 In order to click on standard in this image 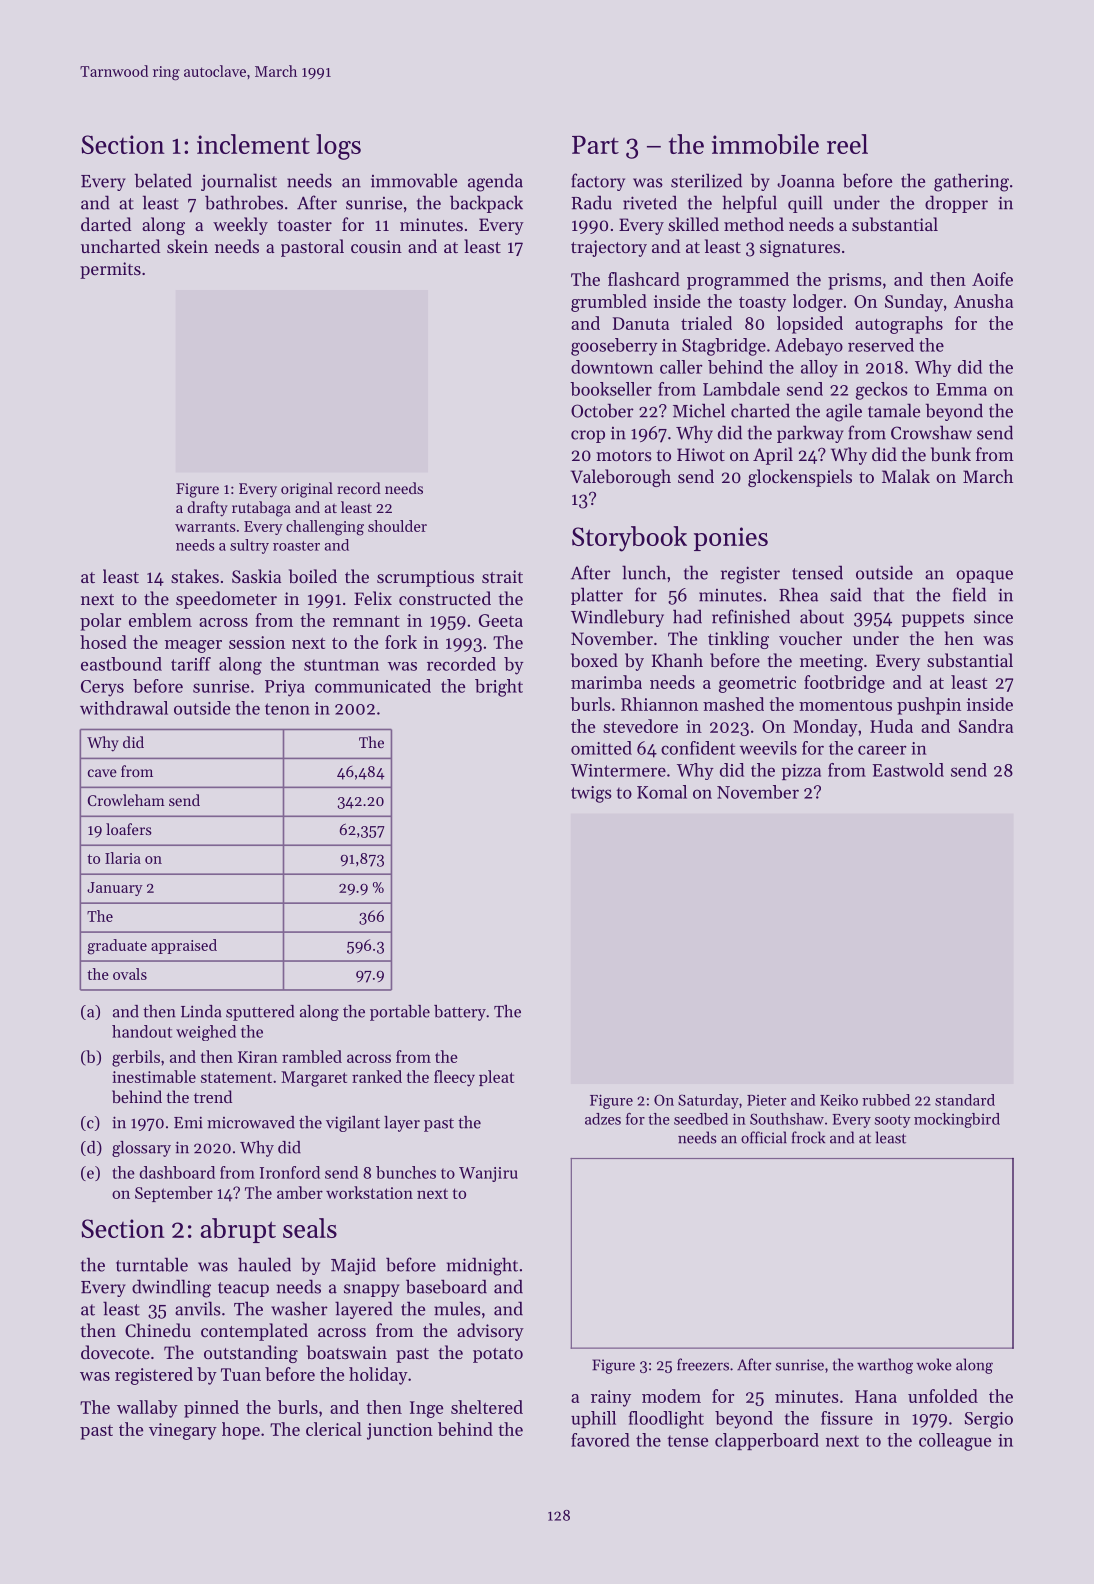, I will do `click(965, 1100)`.
